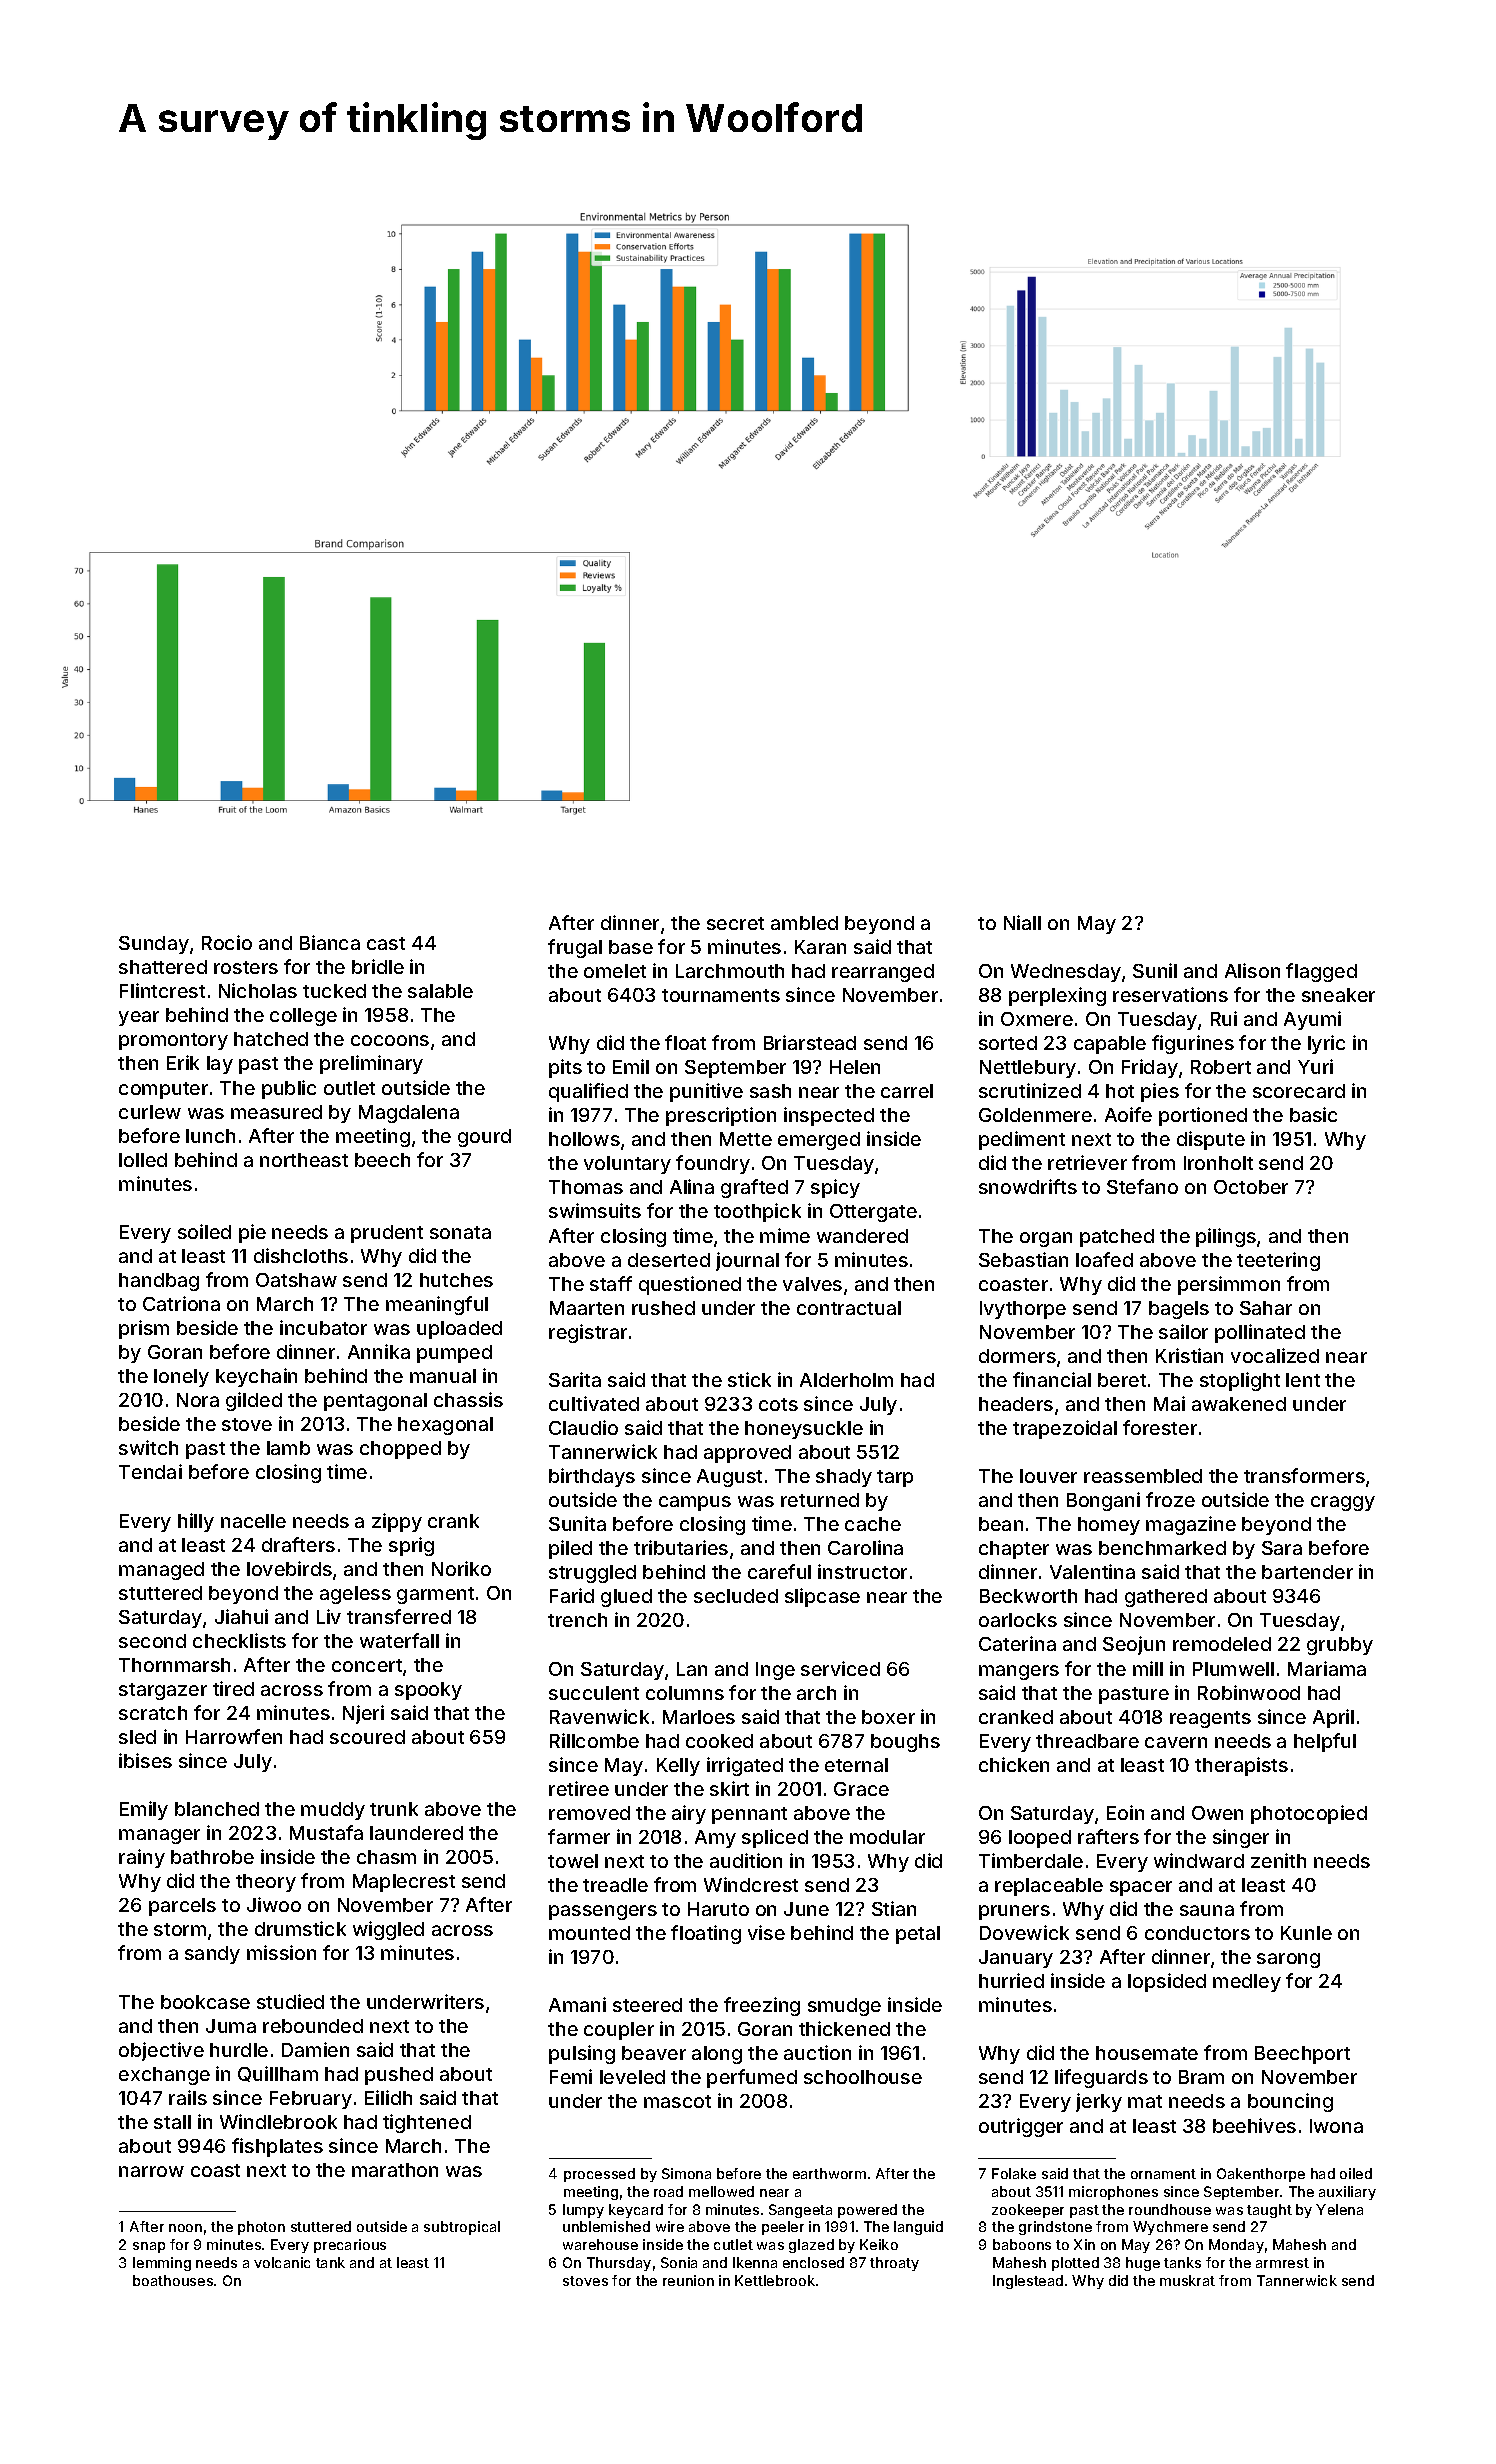 The width and height of the screenshot is (1496, 2464). Describe the element at coordinates (779, 1571) in the screenshot. I see `careful` at that location.
